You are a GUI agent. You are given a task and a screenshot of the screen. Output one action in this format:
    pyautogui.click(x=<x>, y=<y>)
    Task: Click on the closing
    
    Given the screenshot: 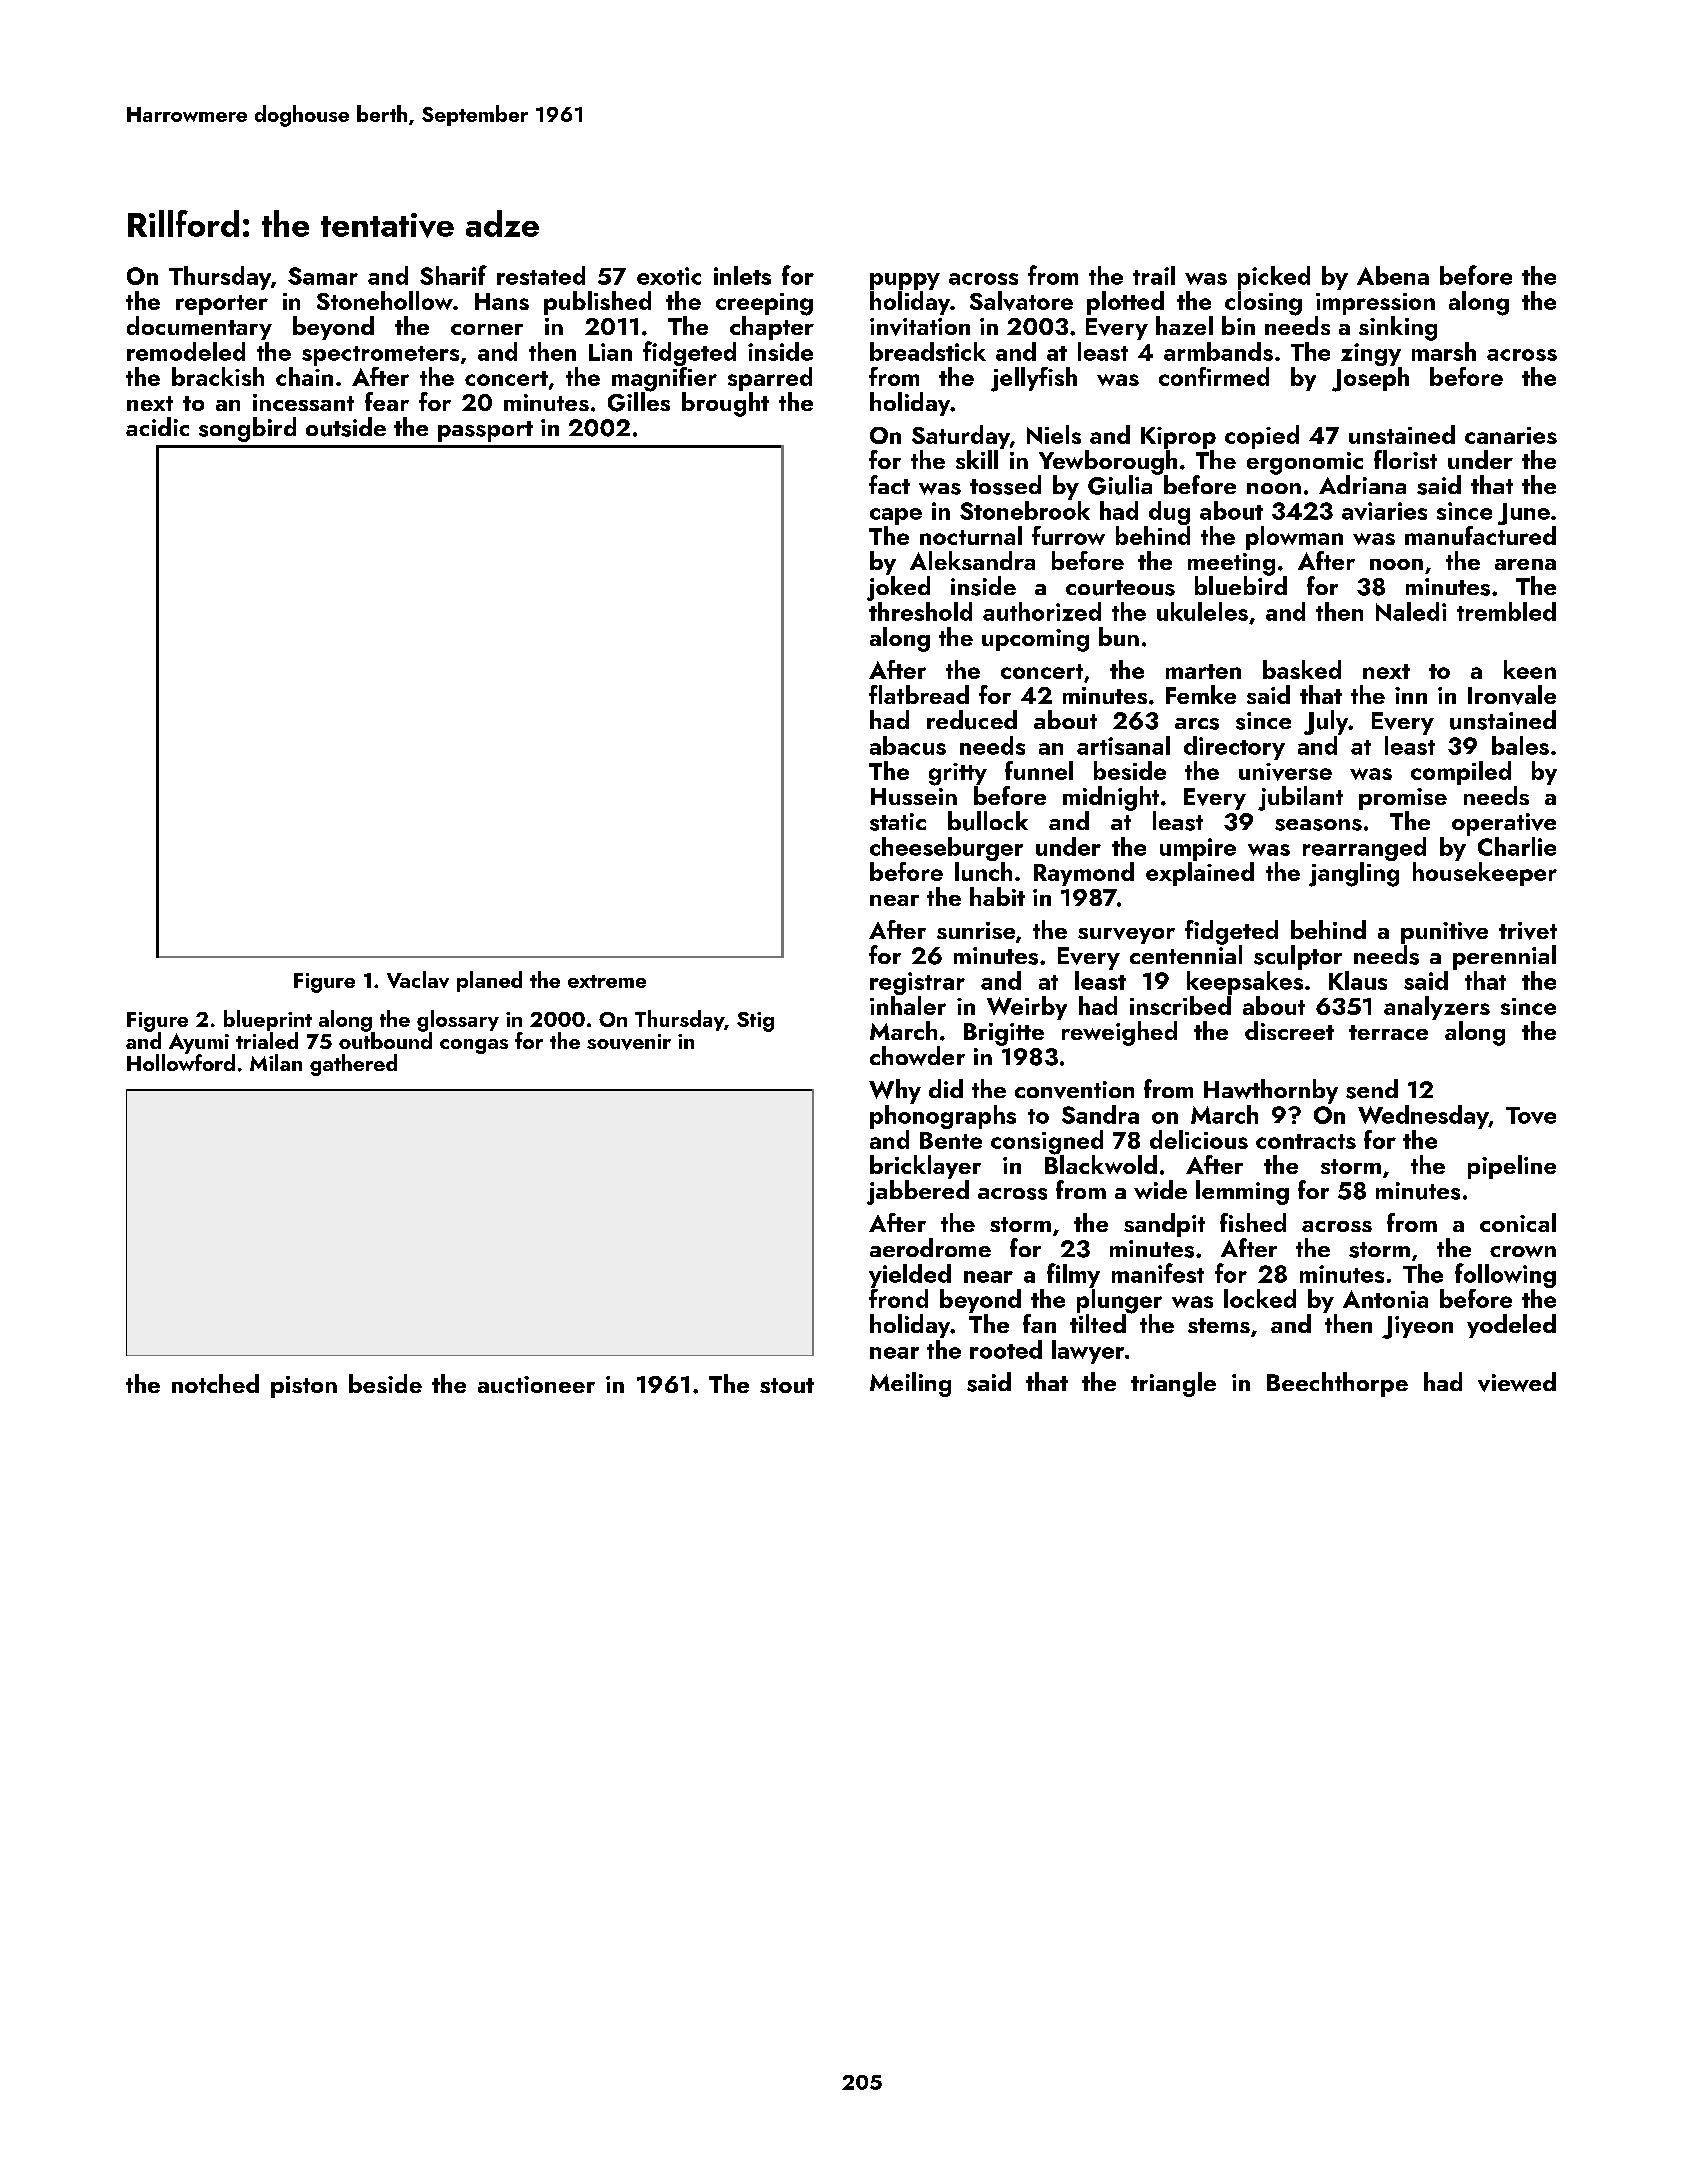 What is the action you would take?
    pyautogui.click(x=1263, y=303)
